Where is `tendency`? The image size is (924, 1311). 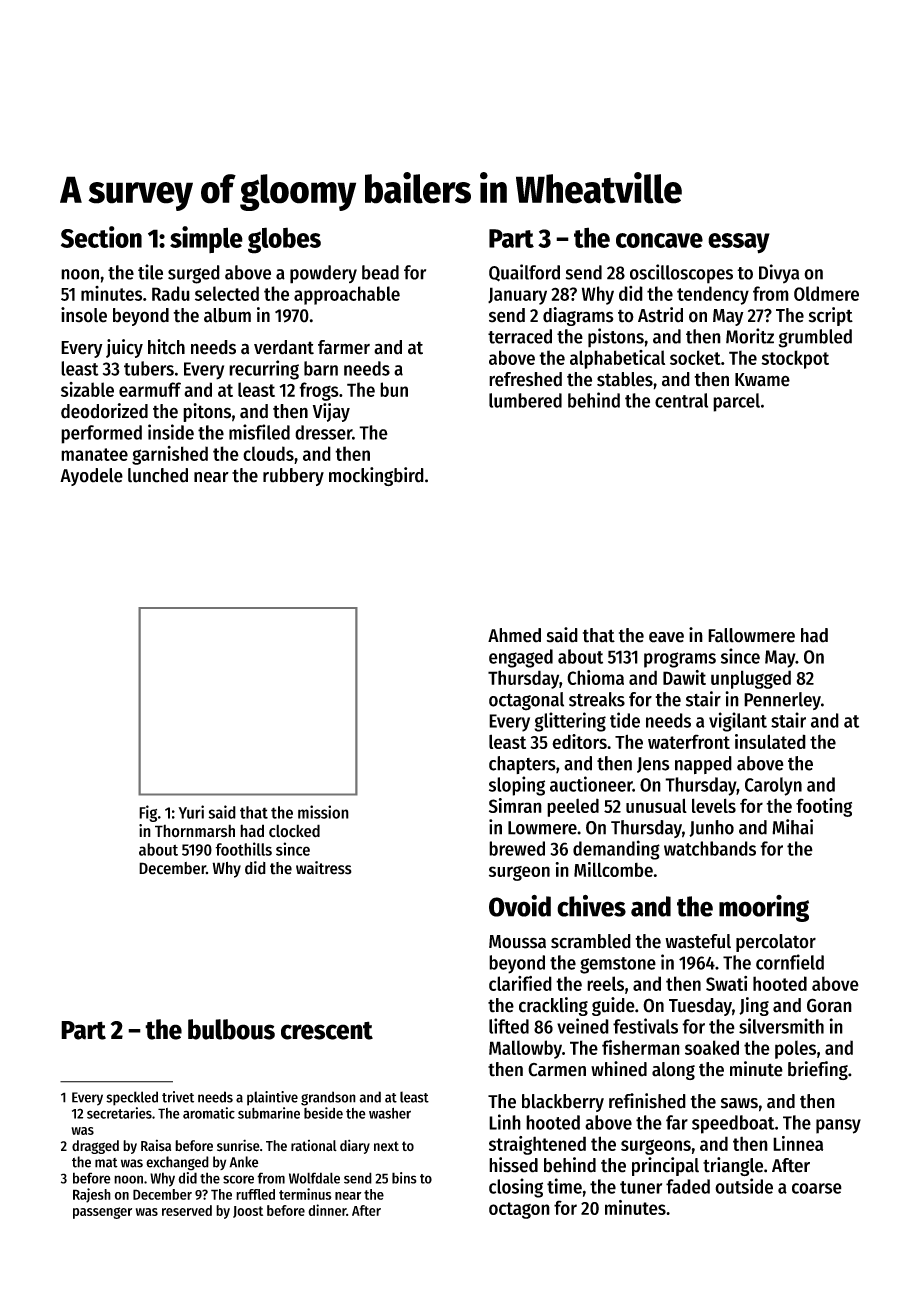 tendency is located at coordinates (713, 295).
